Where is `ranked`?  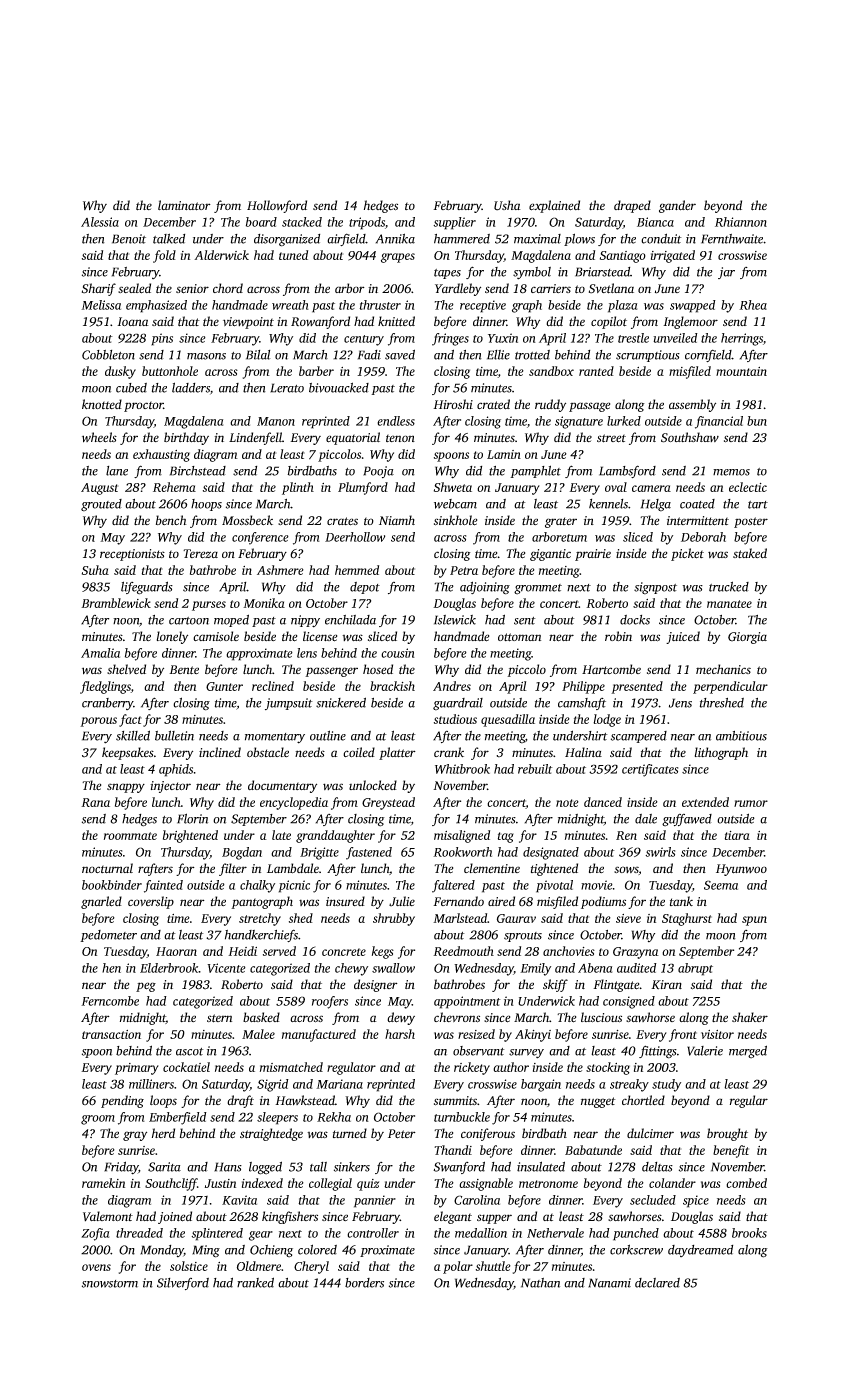
ranked is located at coordinates (255, 1282).
